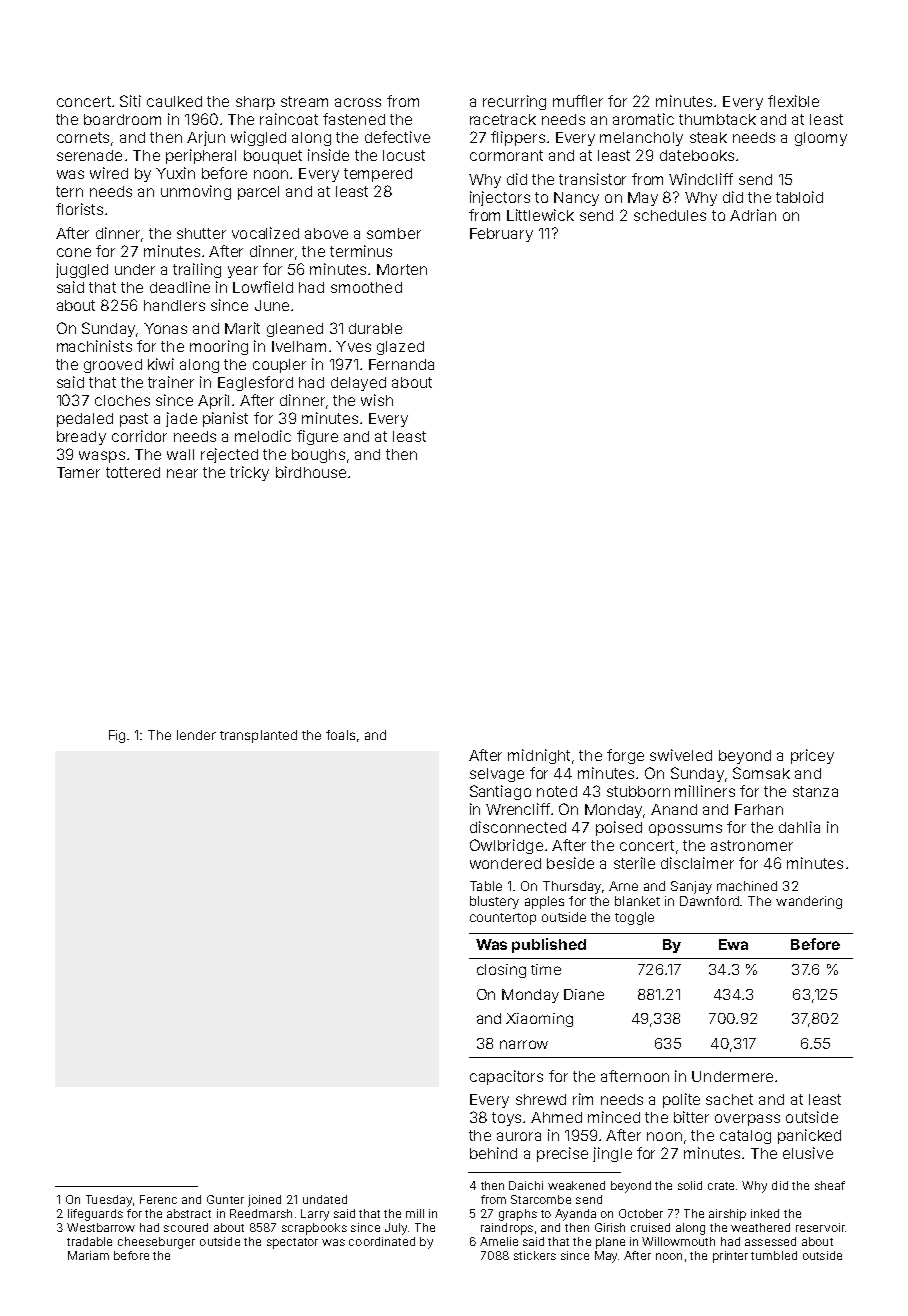  What do you see at coordinates (89, 1241) in the image?
I see `tradable` at bounding box center [89, 1241].
